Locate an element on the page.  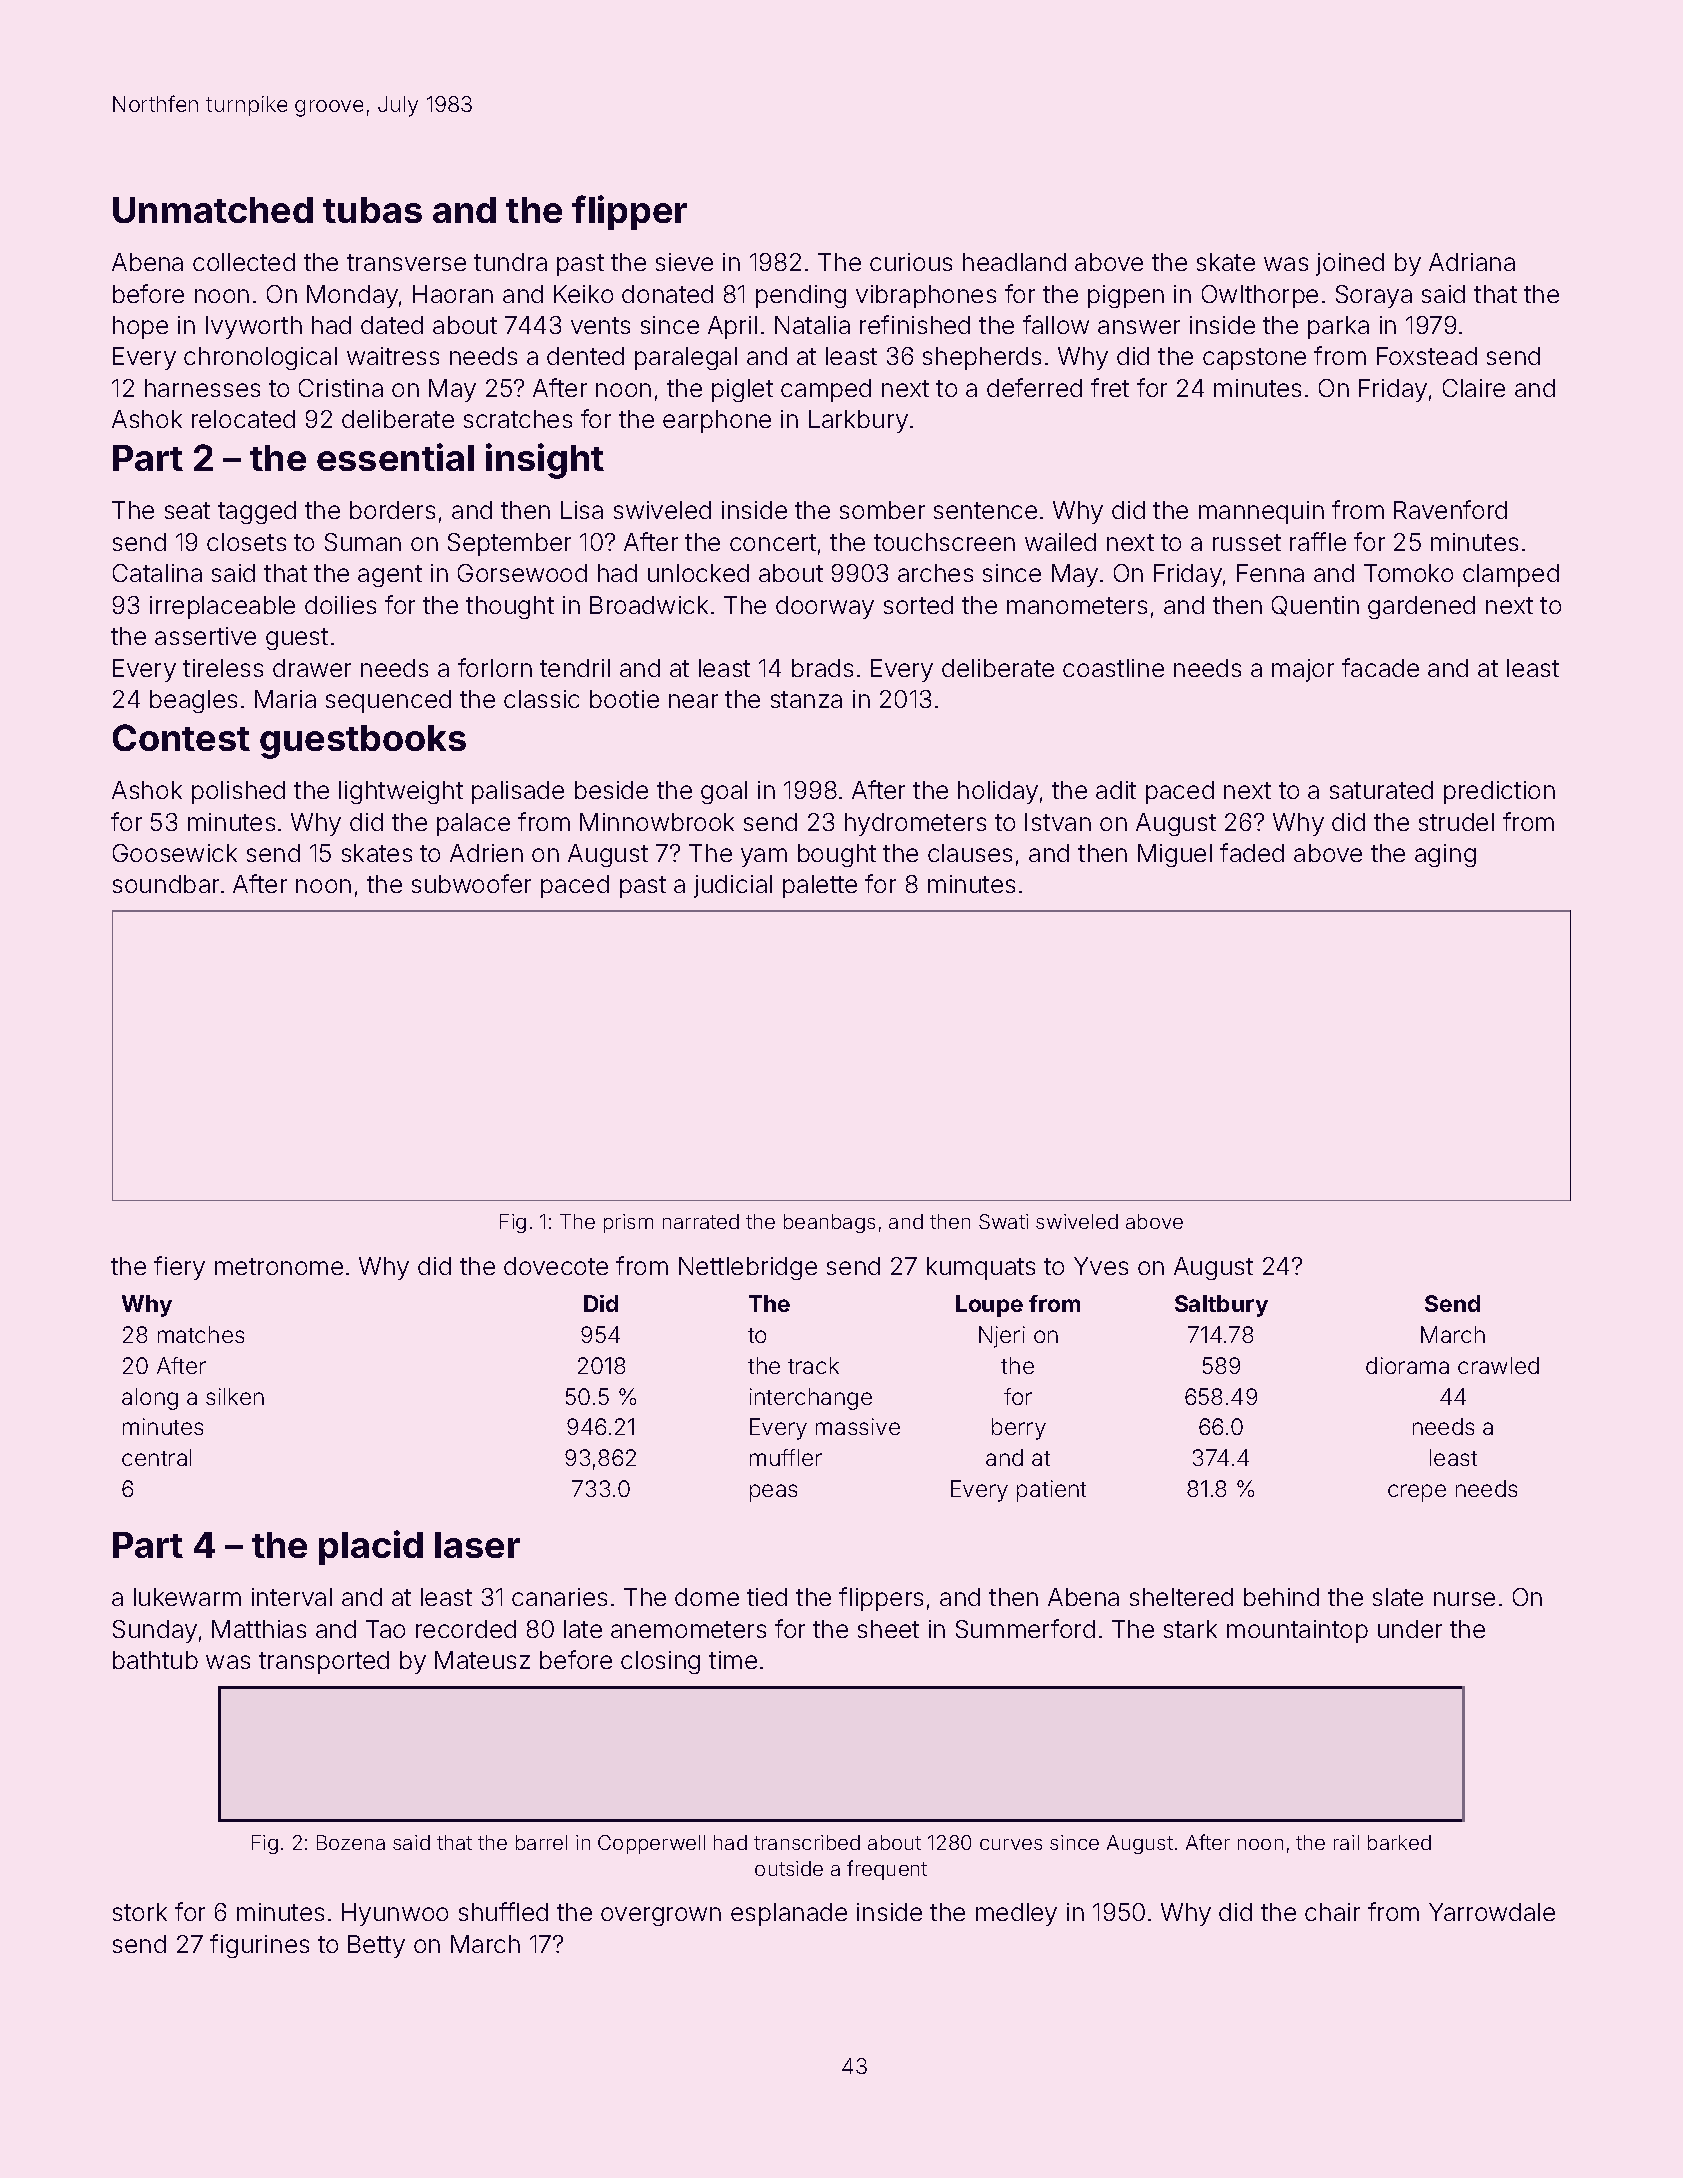
soundbar is located at coordinates (166, 884).
